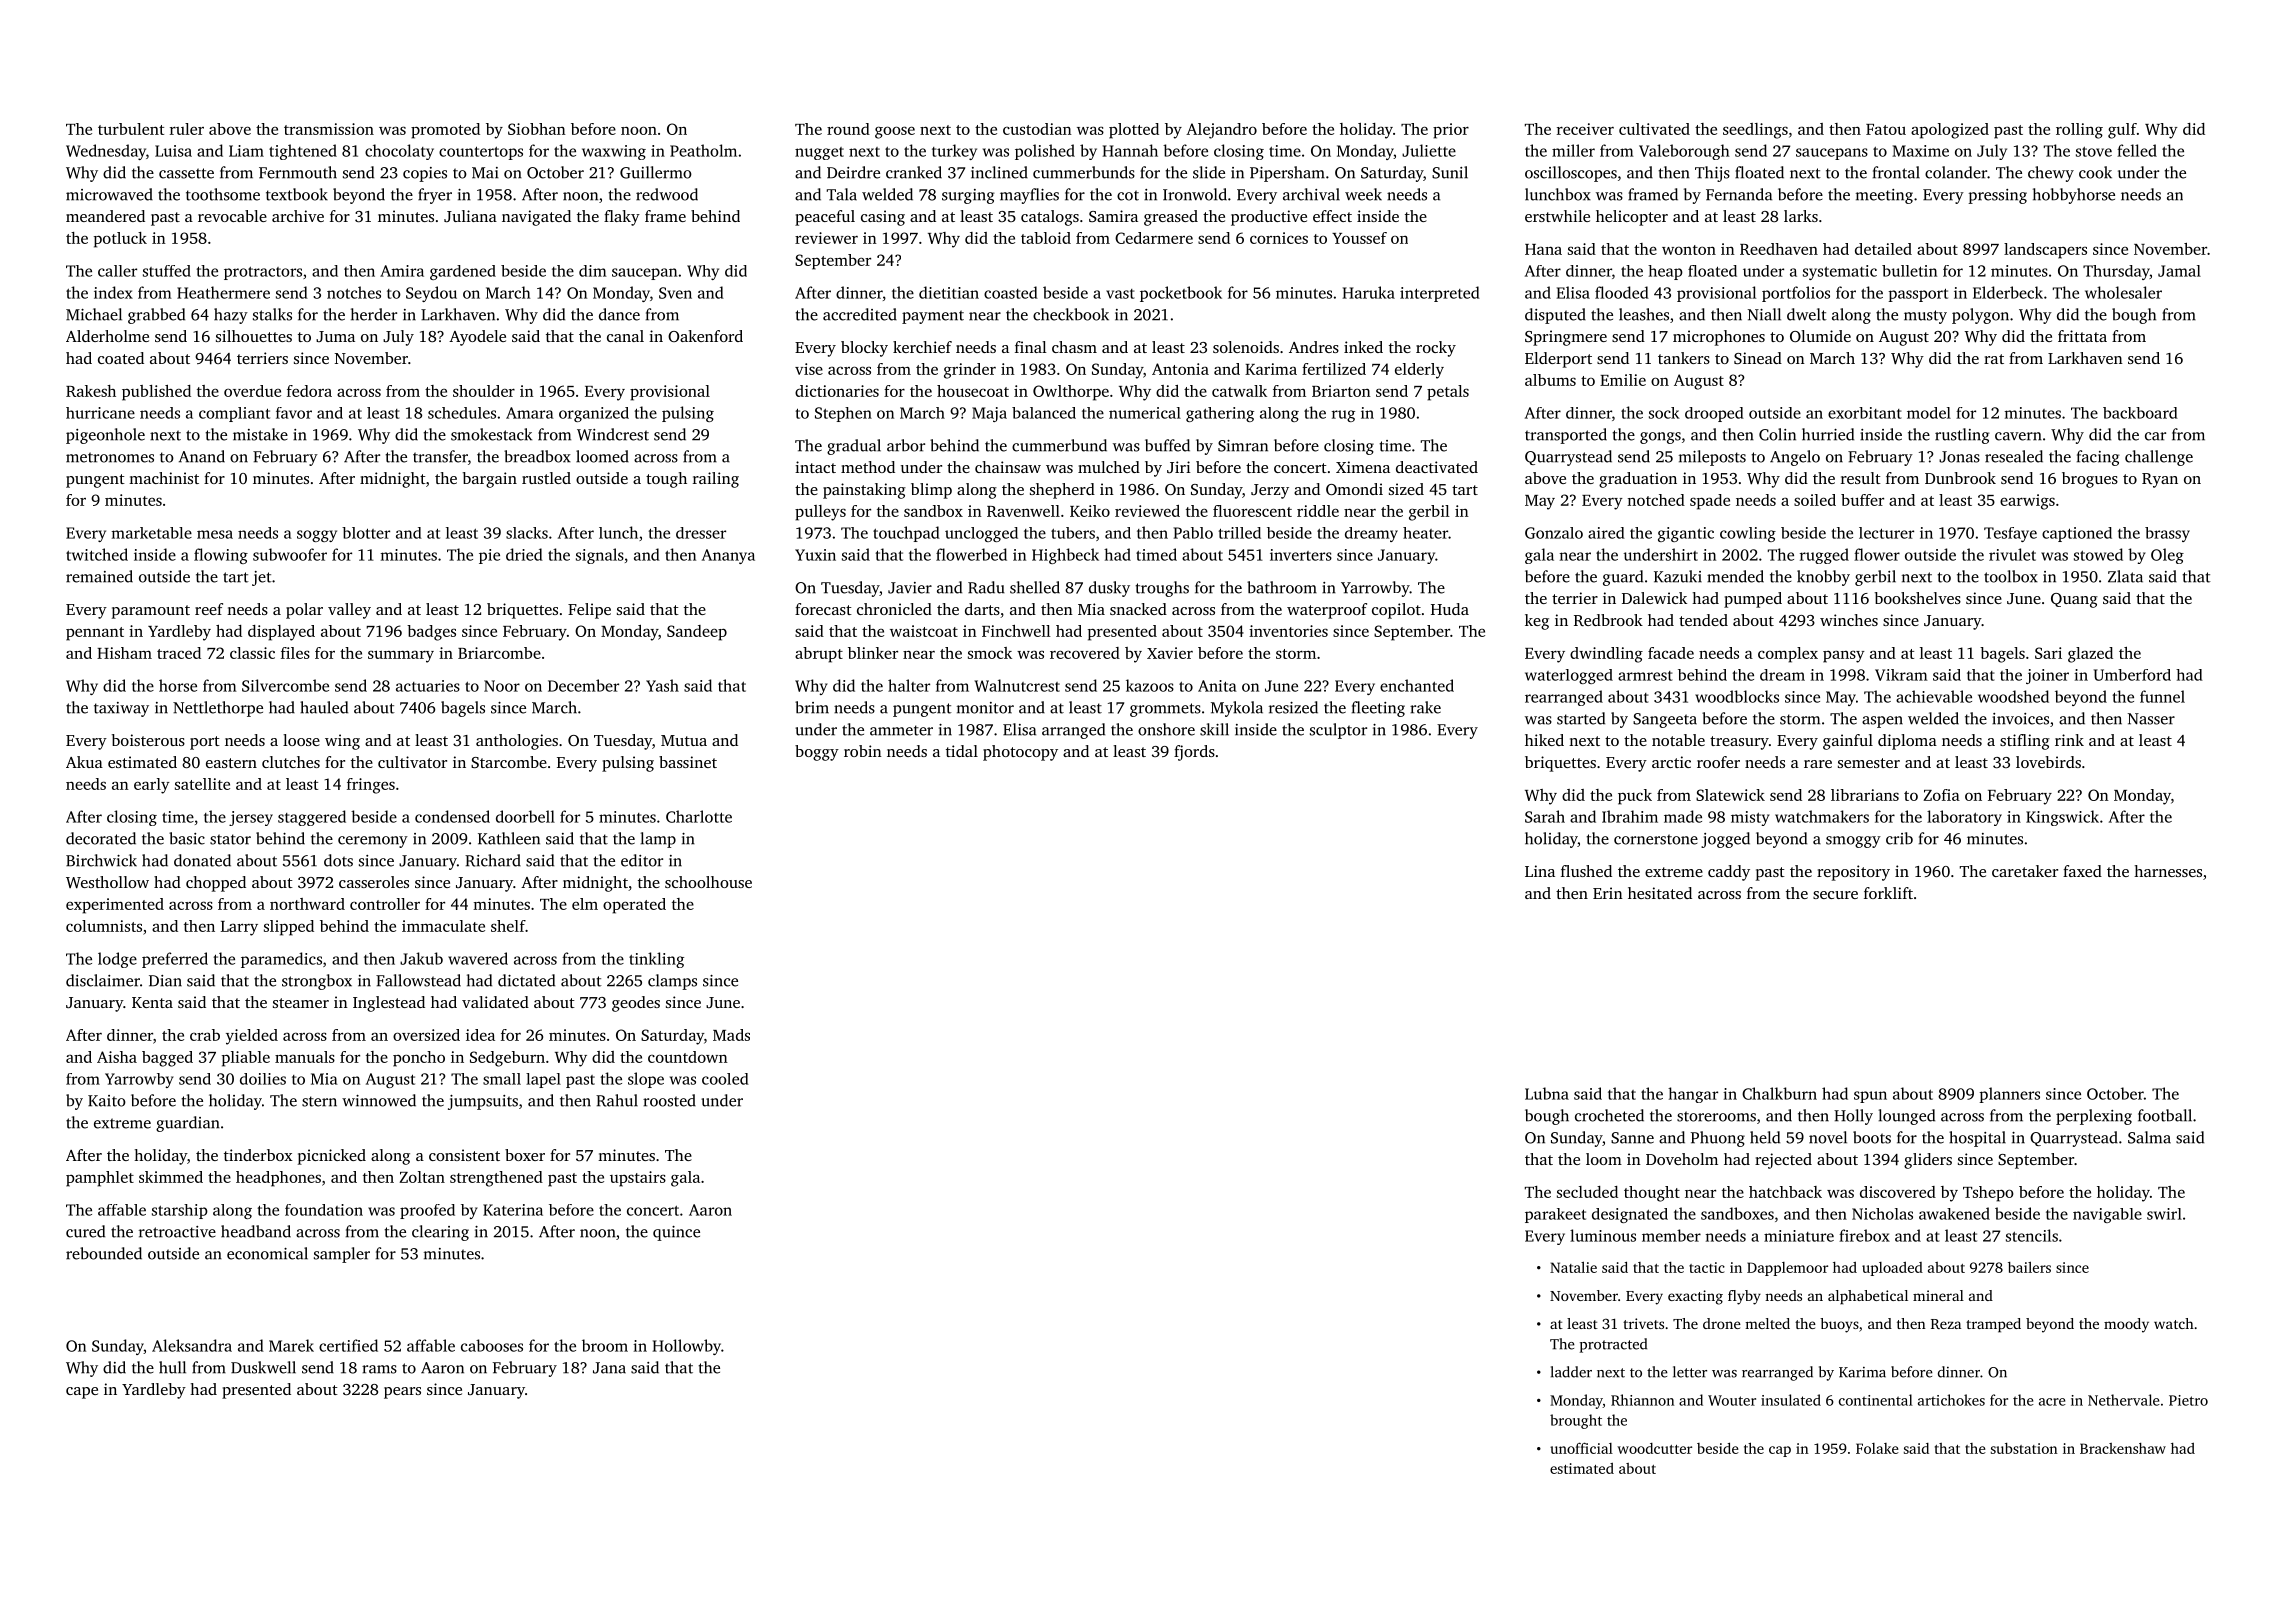  I want to click on inclined, so click(999, 172).
